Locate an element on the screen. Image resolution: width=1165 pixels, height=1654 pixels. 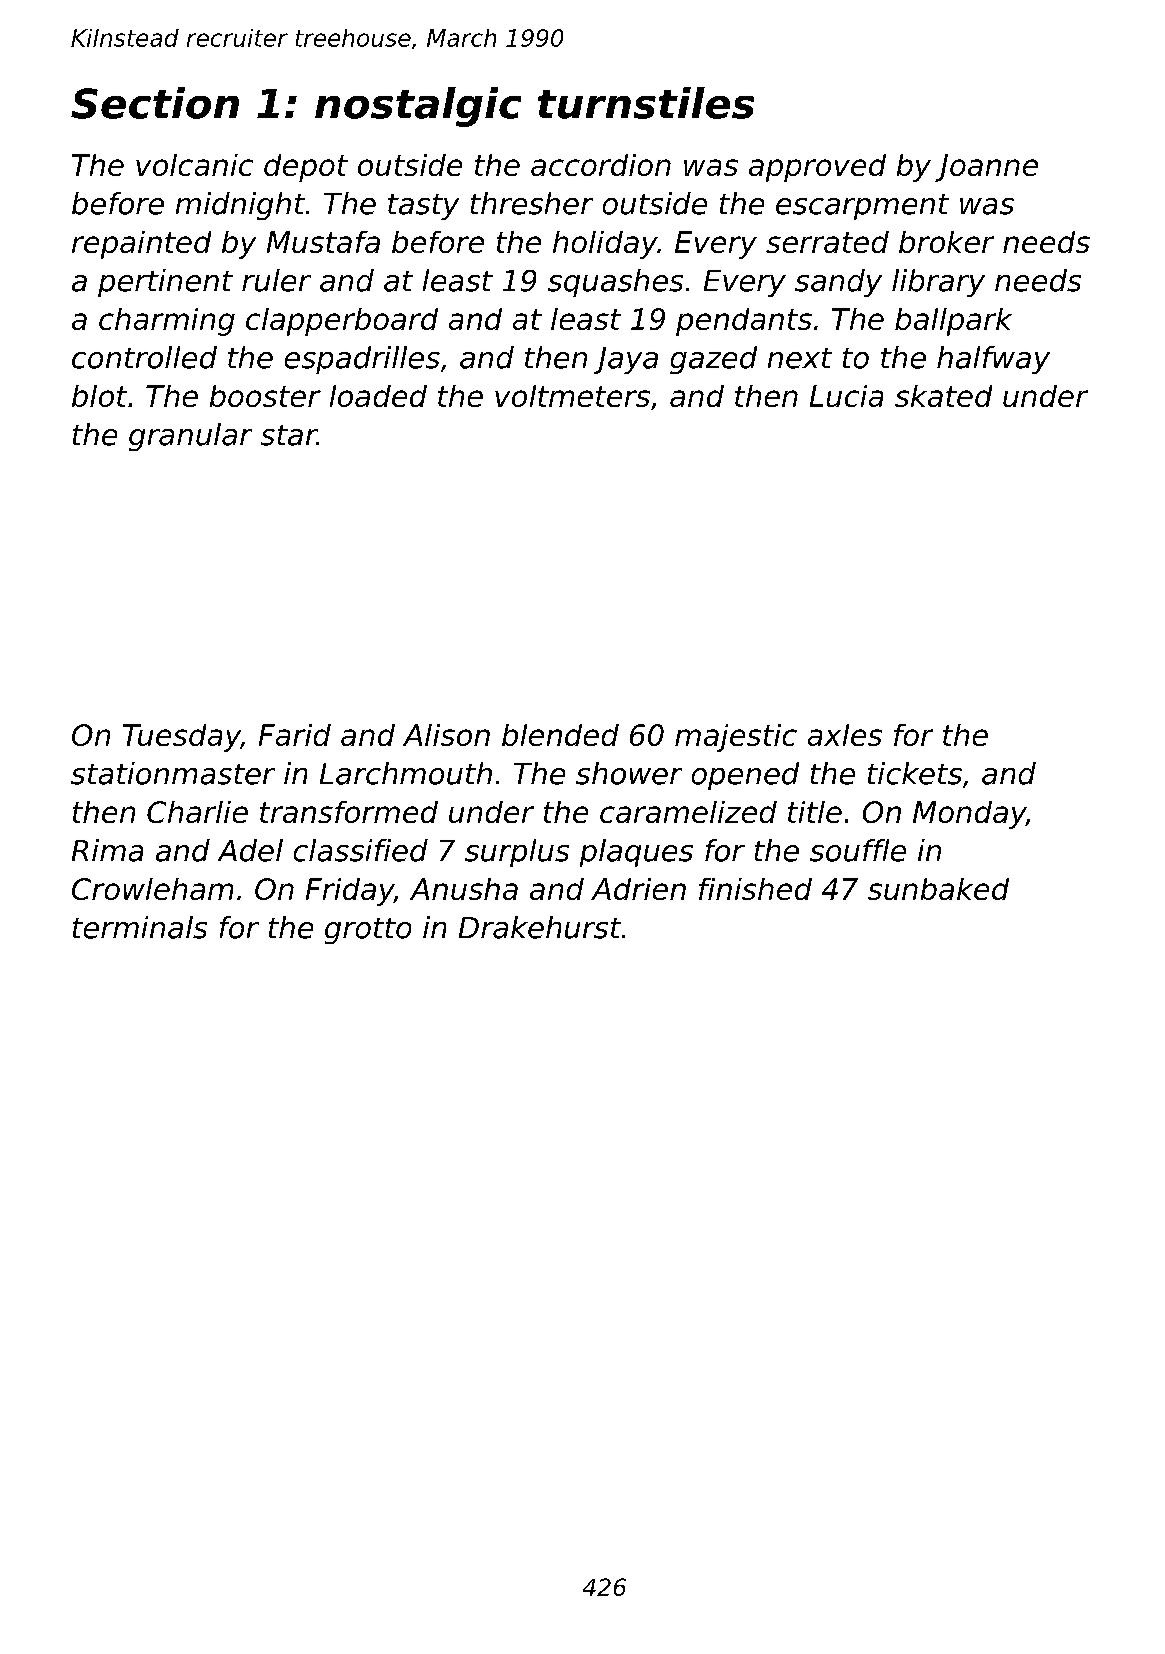
voltmeters is located at coordinates (572, 396).
